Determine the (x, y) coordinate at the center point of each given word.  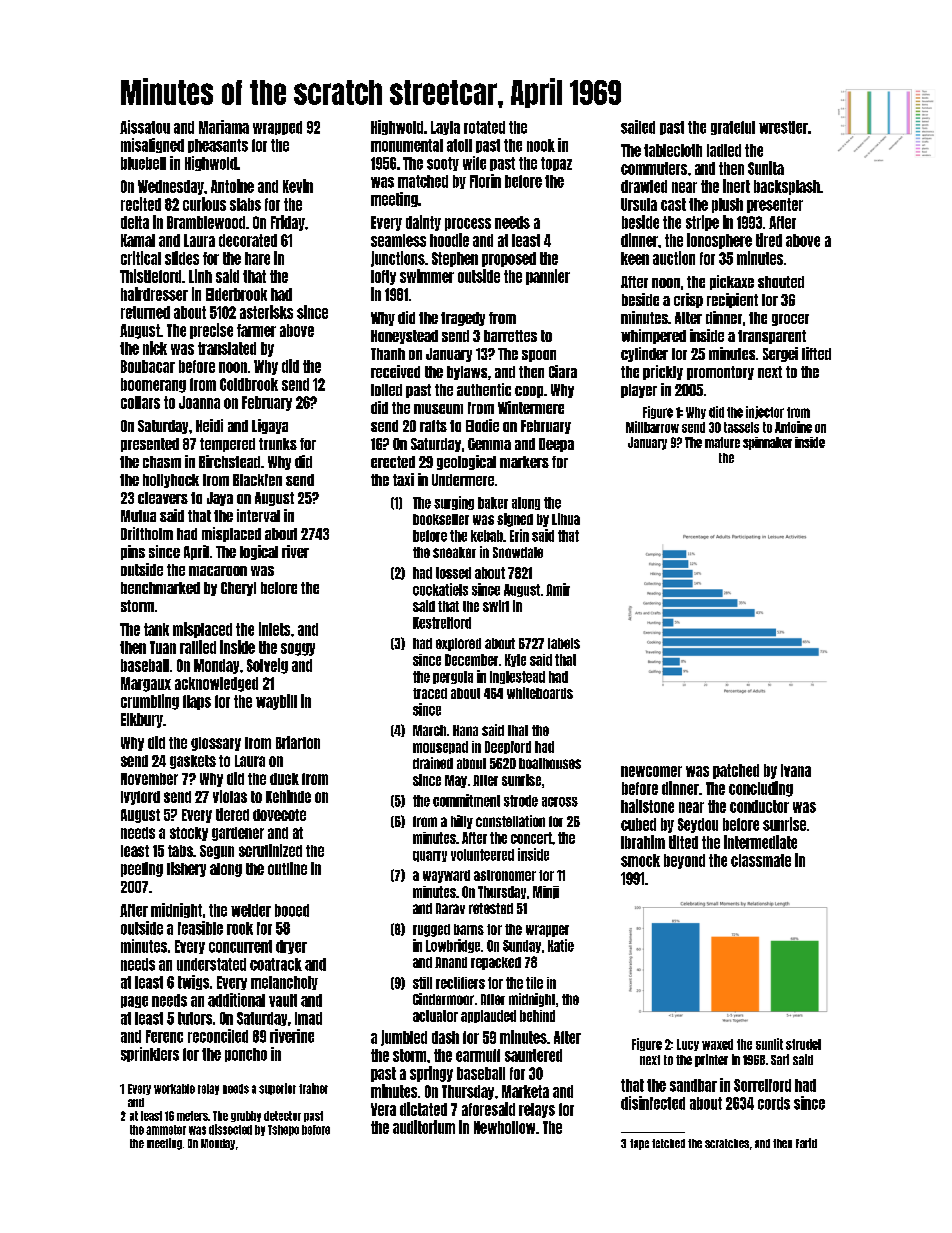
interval (258, 515)
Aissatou (145, 127)
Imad (308, 1018)
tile (534, 983)
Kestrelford (442, 623)
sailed (638, 127)
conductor (759, 806)
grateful (733, 128)
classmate (761, 860)
